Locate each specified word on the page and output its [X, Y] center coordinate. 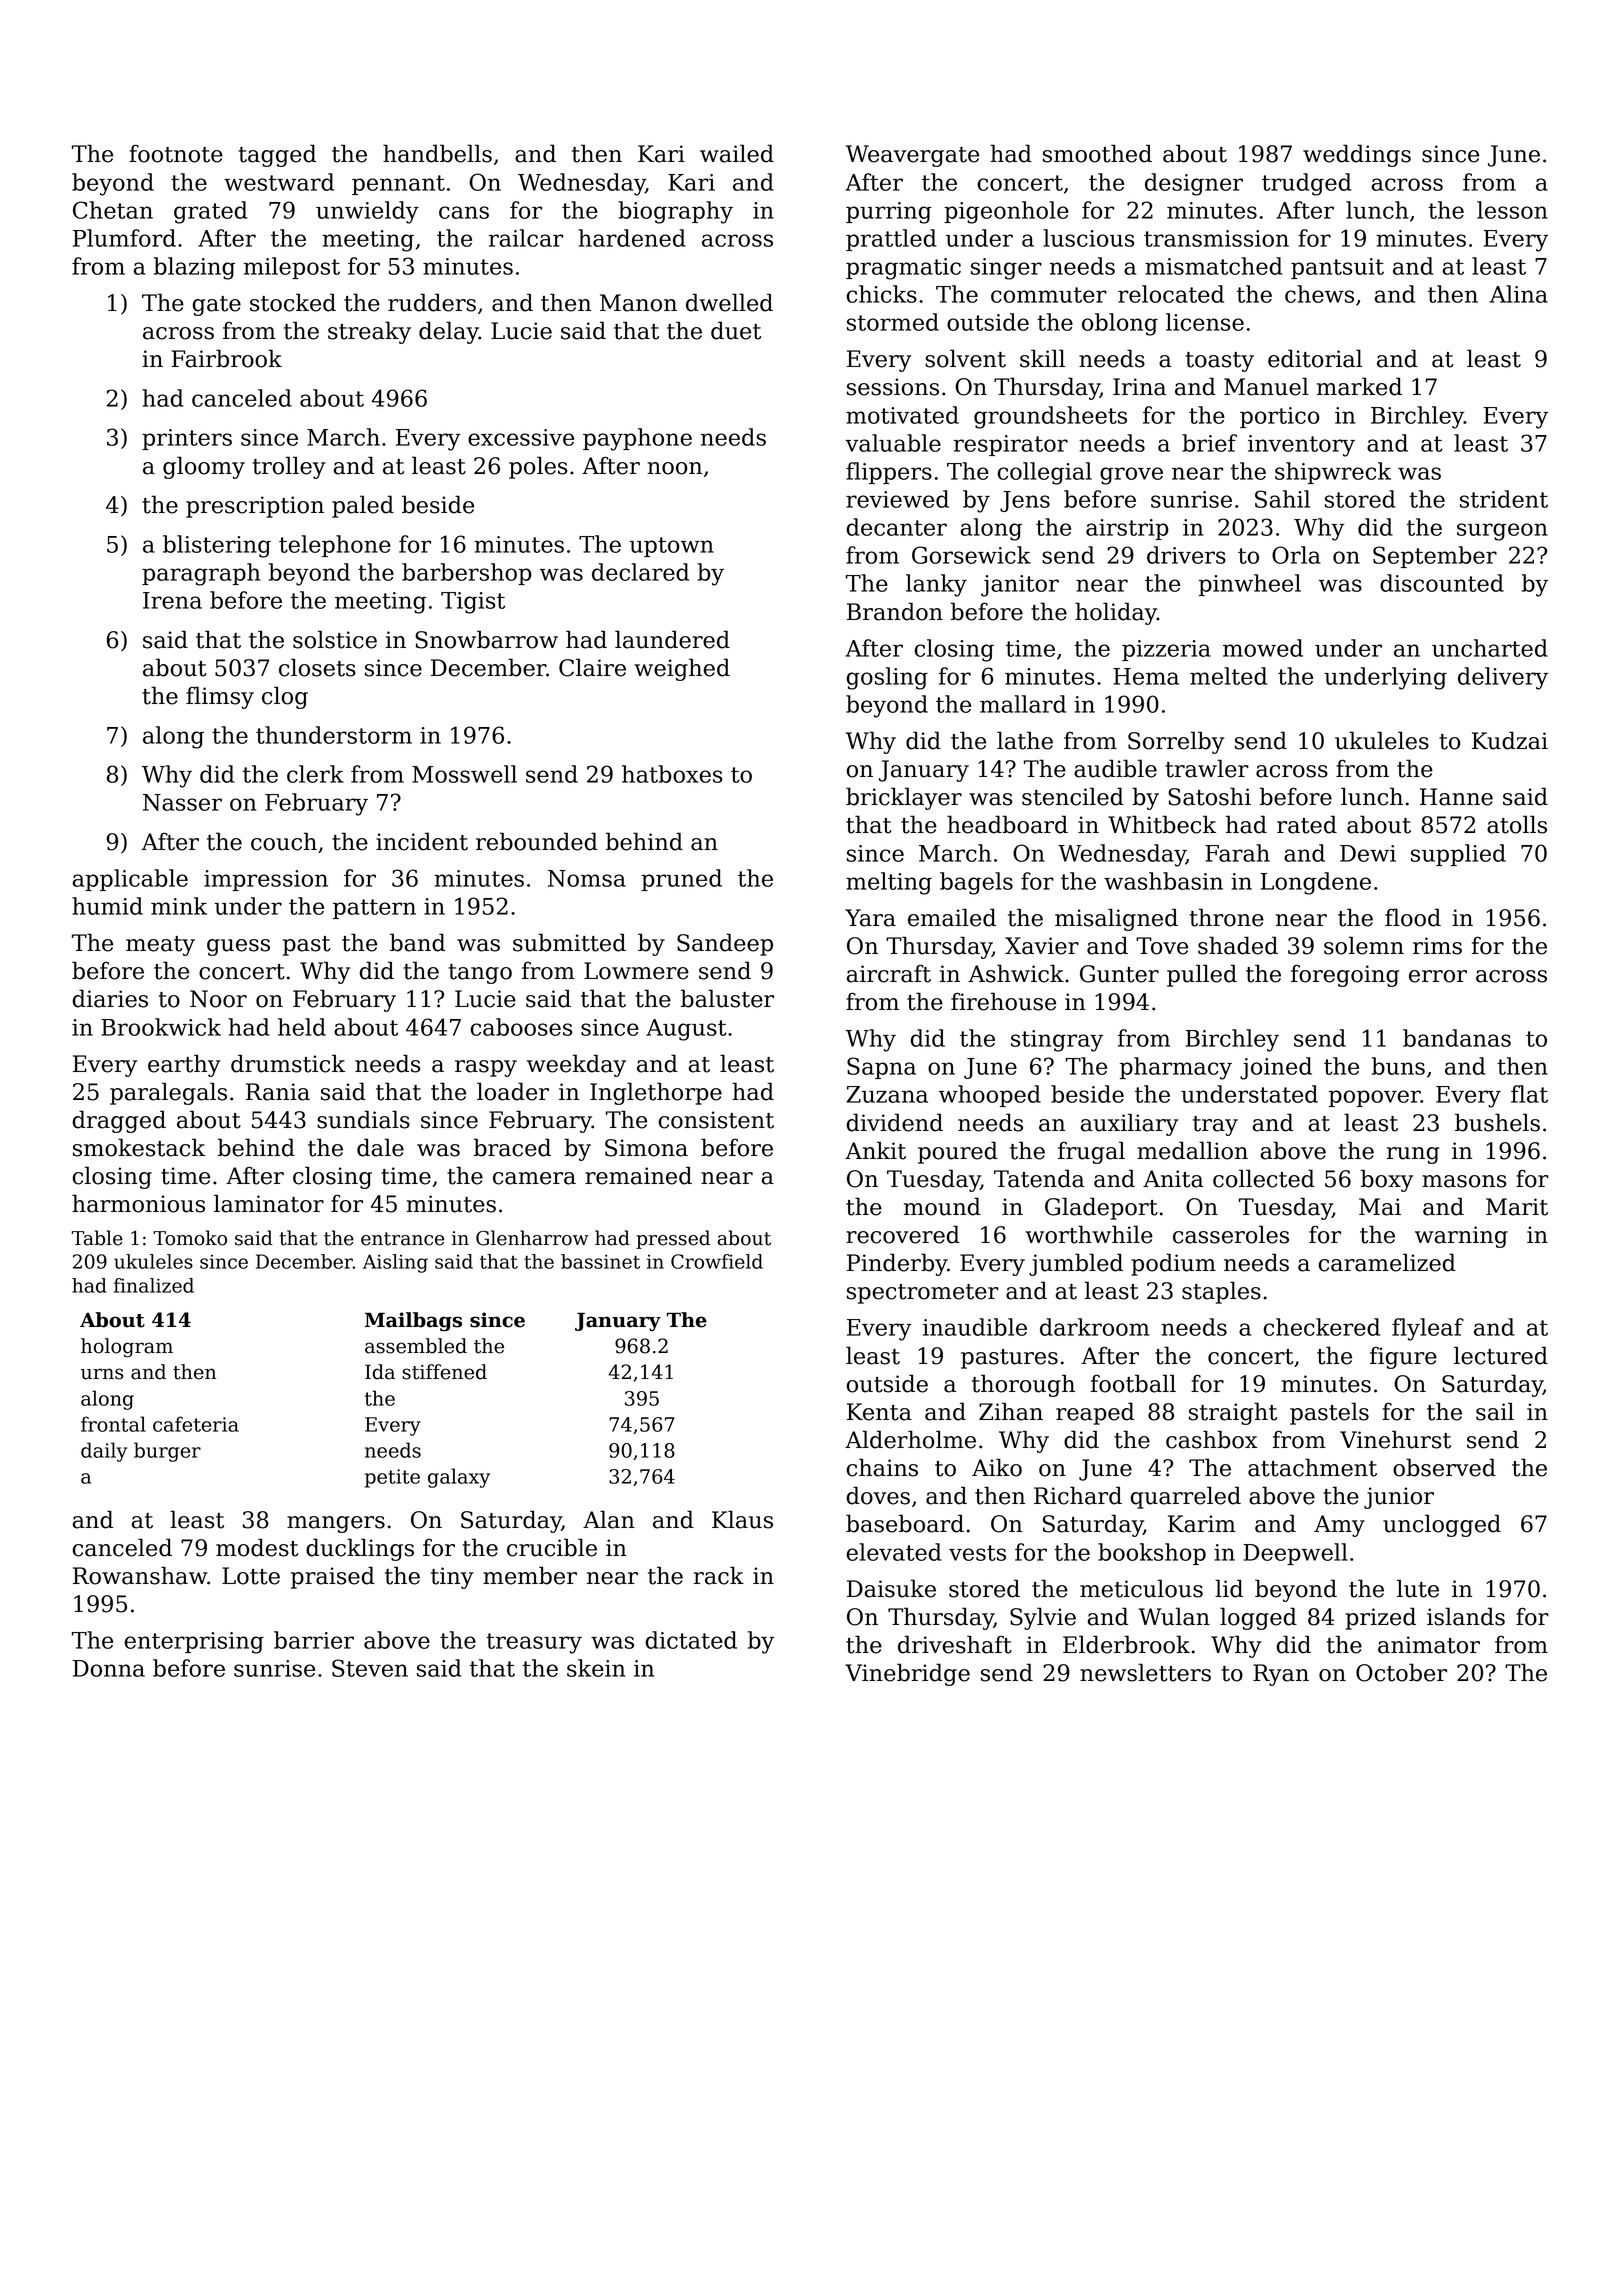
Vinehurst [1395, 1439]
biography [675, 212]
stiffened [444, 1372]
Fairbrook [226, 358]
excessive [521, 437]
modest [257, 1547]
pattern [374, 909]
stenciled [1073, 796]
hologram [127, 1348]
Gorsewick [971, 555]
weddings [1357, 155]
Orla [1296, 555]
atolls [1517, 824]
